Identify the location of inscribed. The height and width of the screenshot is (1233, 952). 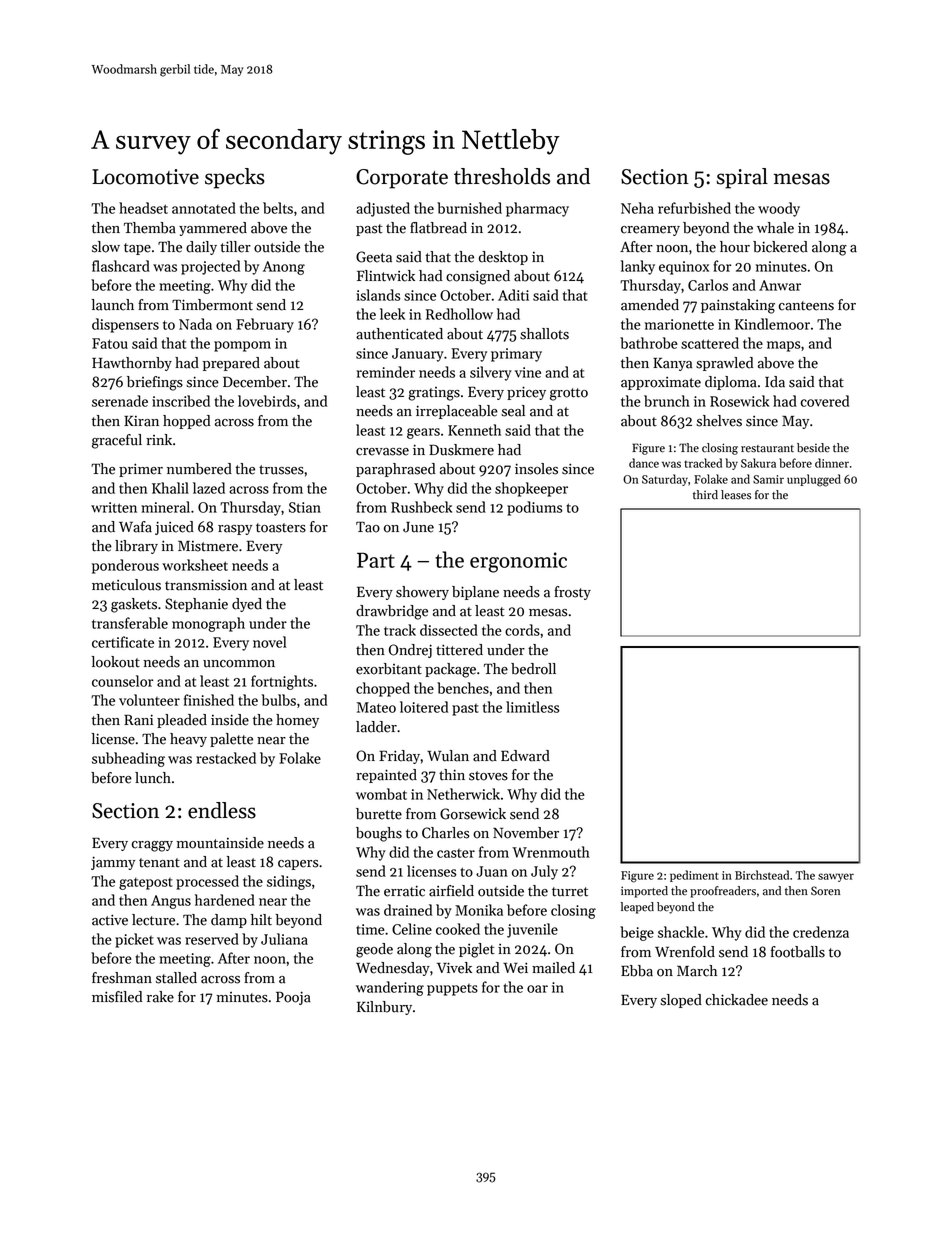
(181, 401).
